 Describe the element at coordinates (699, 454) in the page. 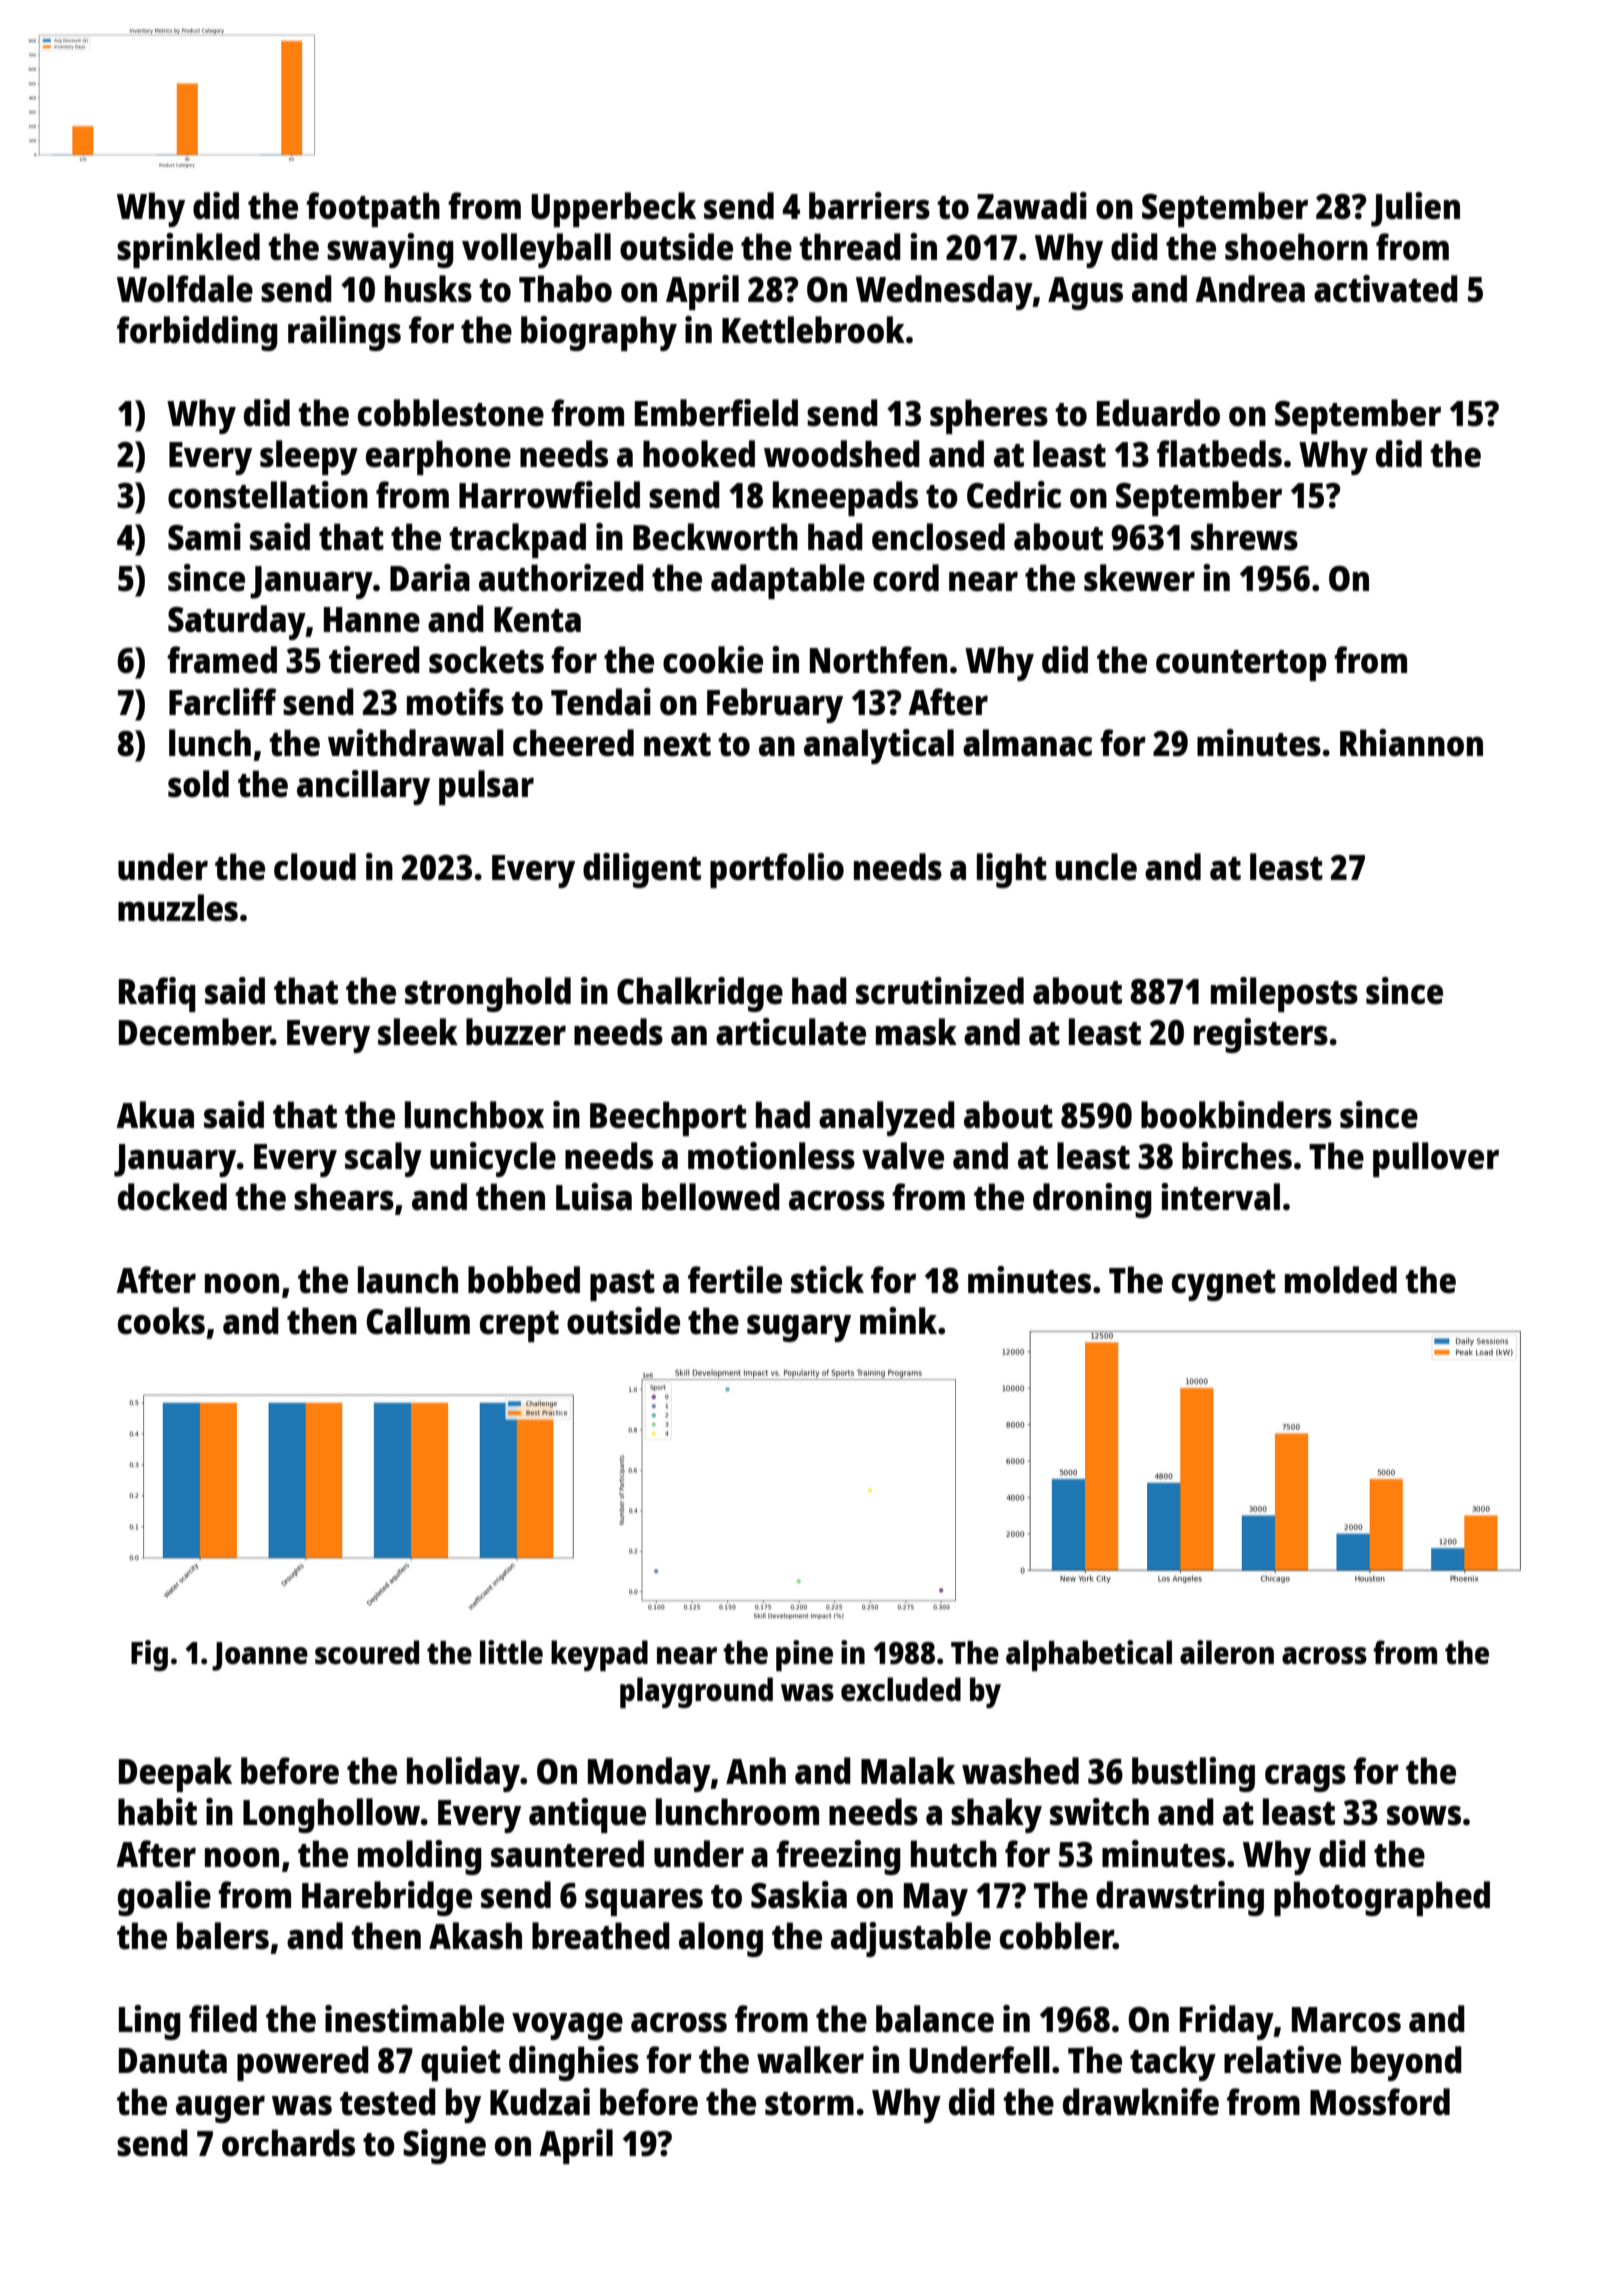

I see `hooked` at that location.
